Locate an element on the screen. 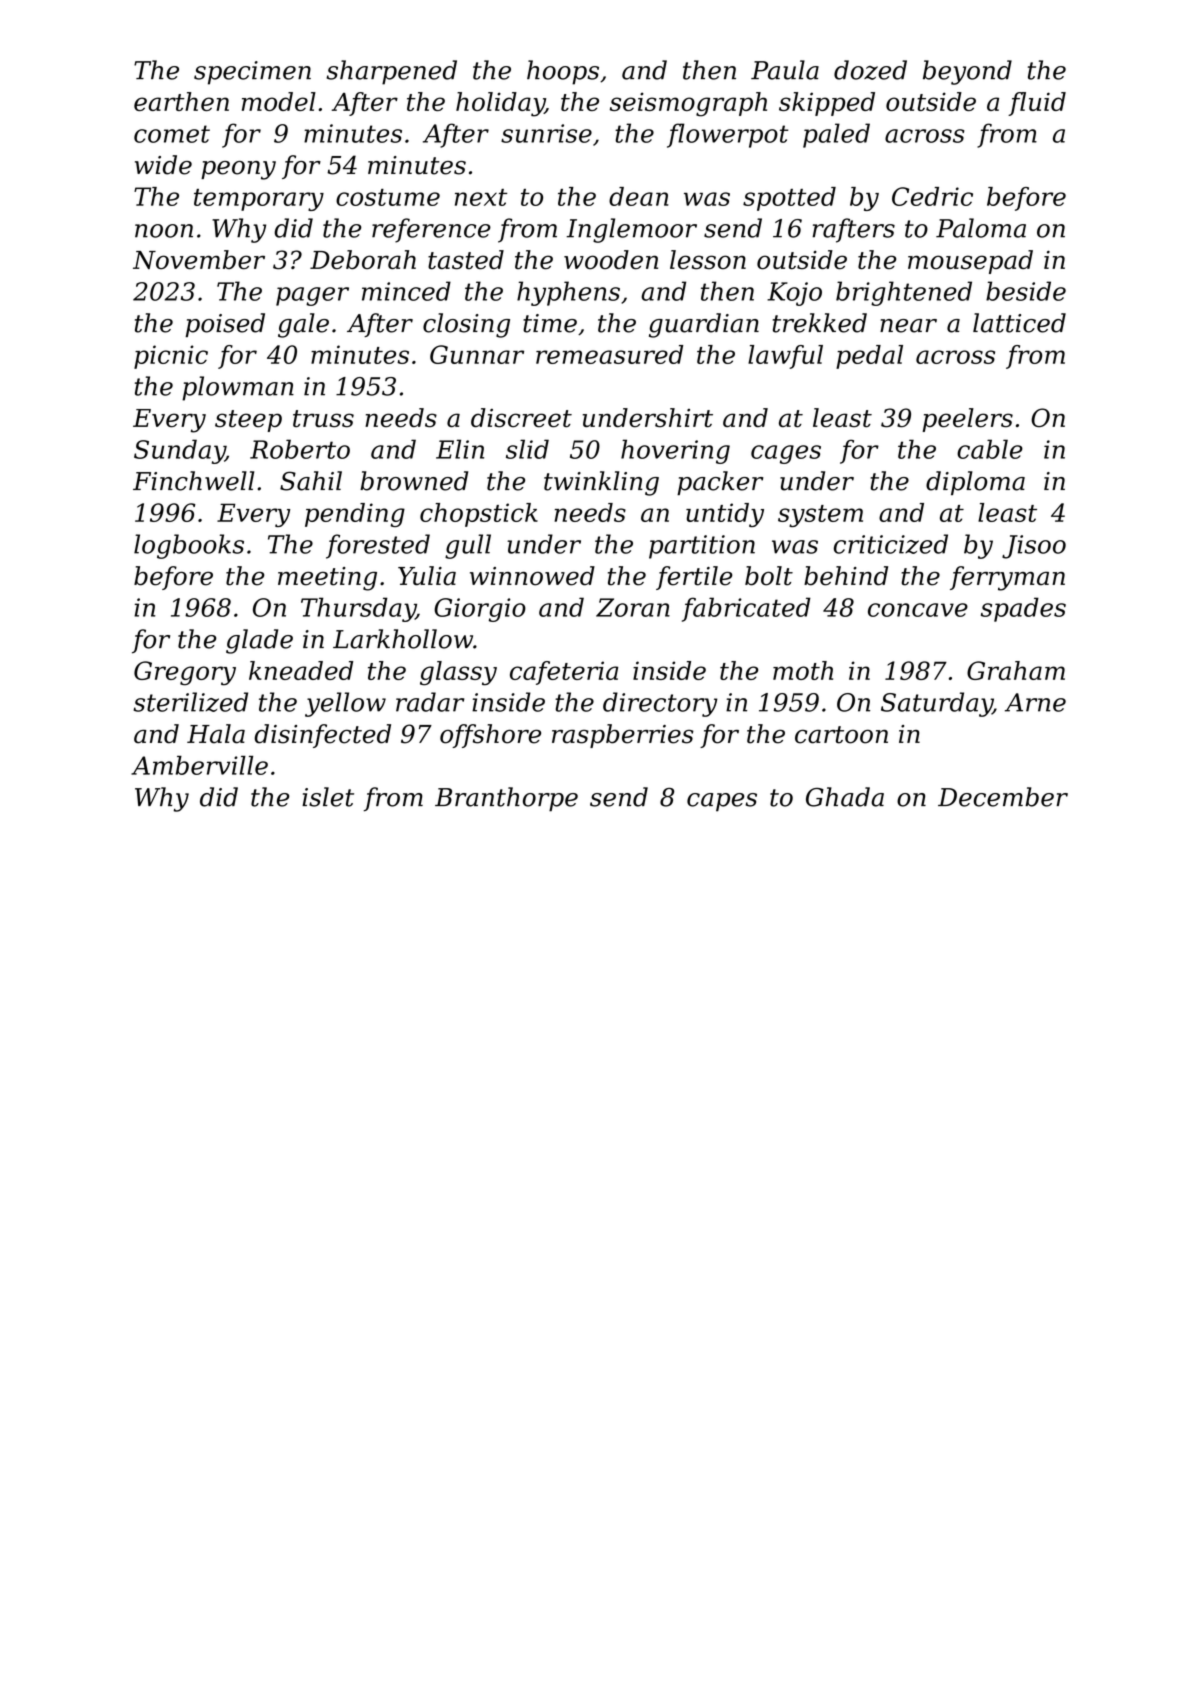 The width and height of the screenshot is (1200, 1697). dozed is located at coordinates (870, 70).
